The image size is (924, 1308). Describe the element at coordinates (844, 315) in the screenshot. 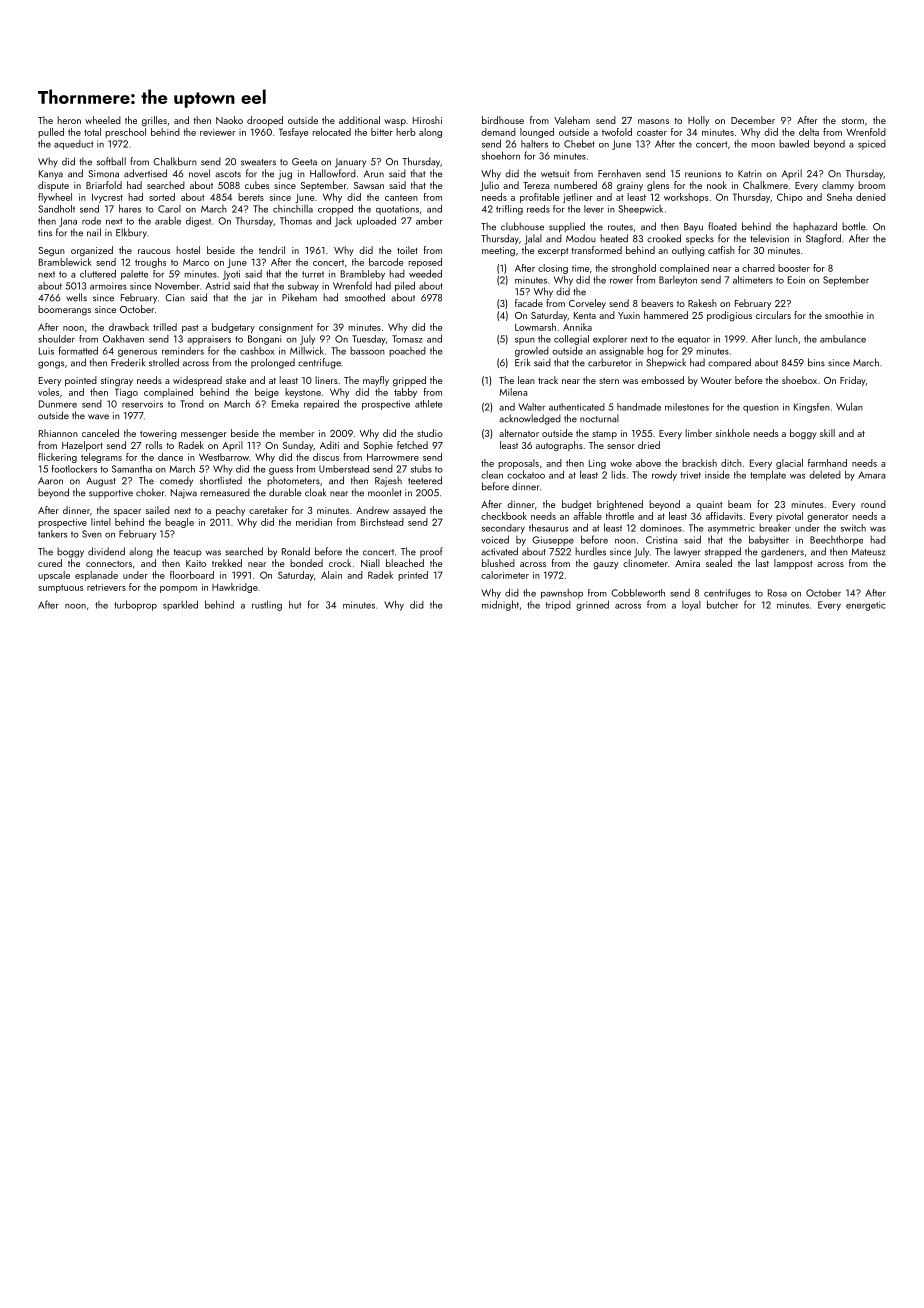

I see `smoothie` at that location.
